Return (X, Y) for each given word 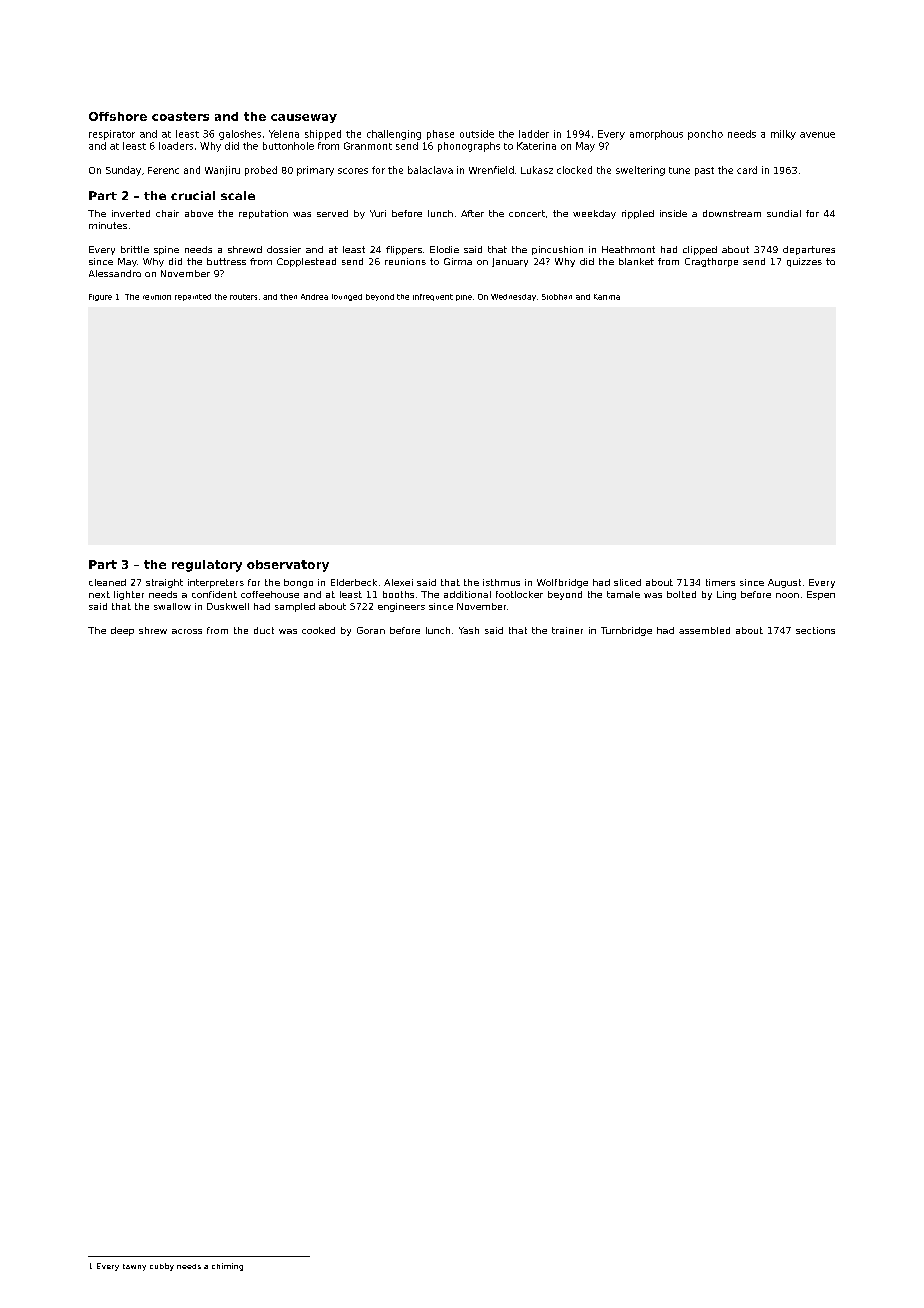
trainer (567, 630)
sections (815, 630)
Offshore (118, 116)
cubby (162, 1267)
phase (440, 135)
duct (264, 630)
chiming (227, 1267)
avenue (817, 135)
